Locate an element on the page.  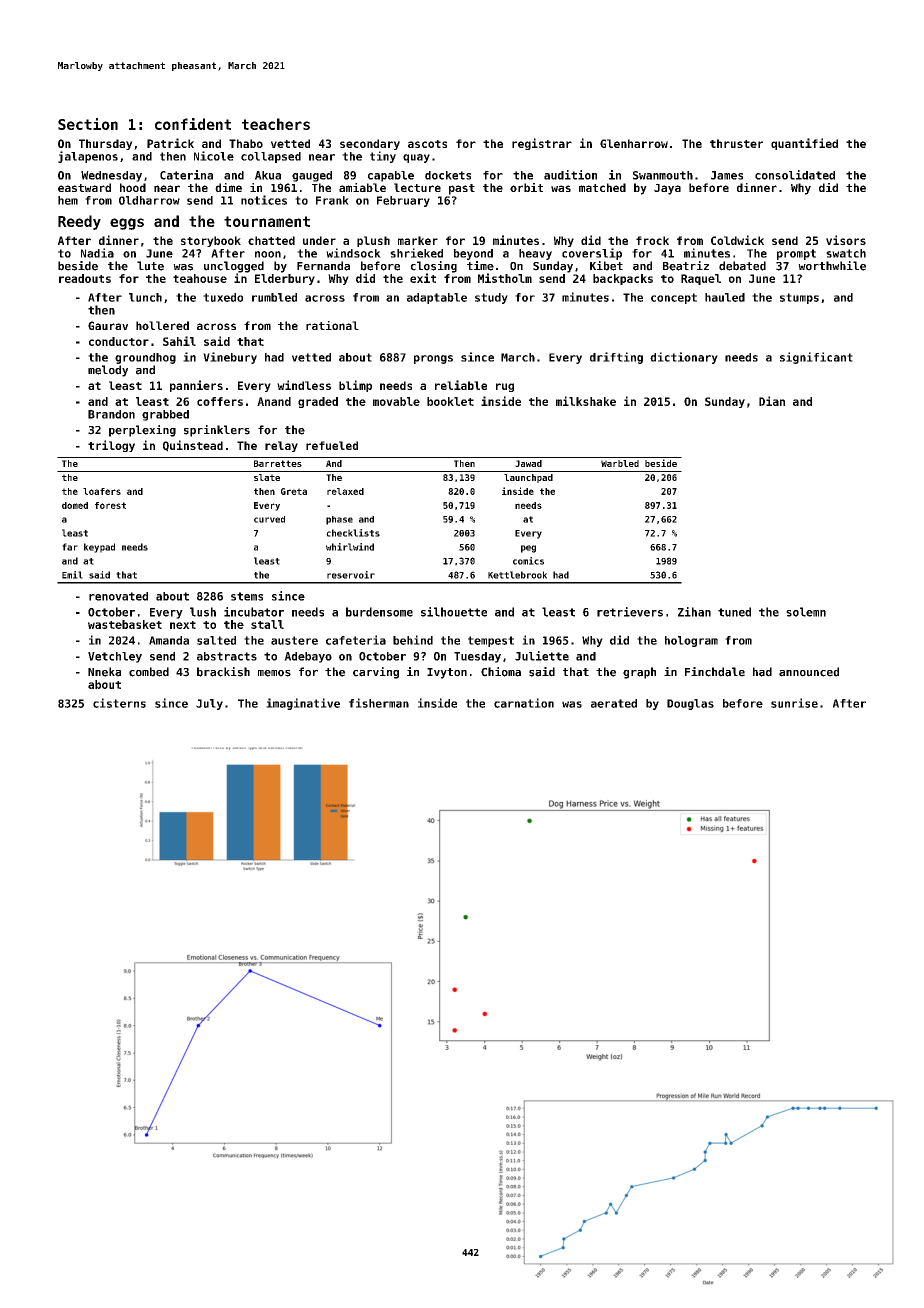
fisherman is located at coordinates (379, 703).
